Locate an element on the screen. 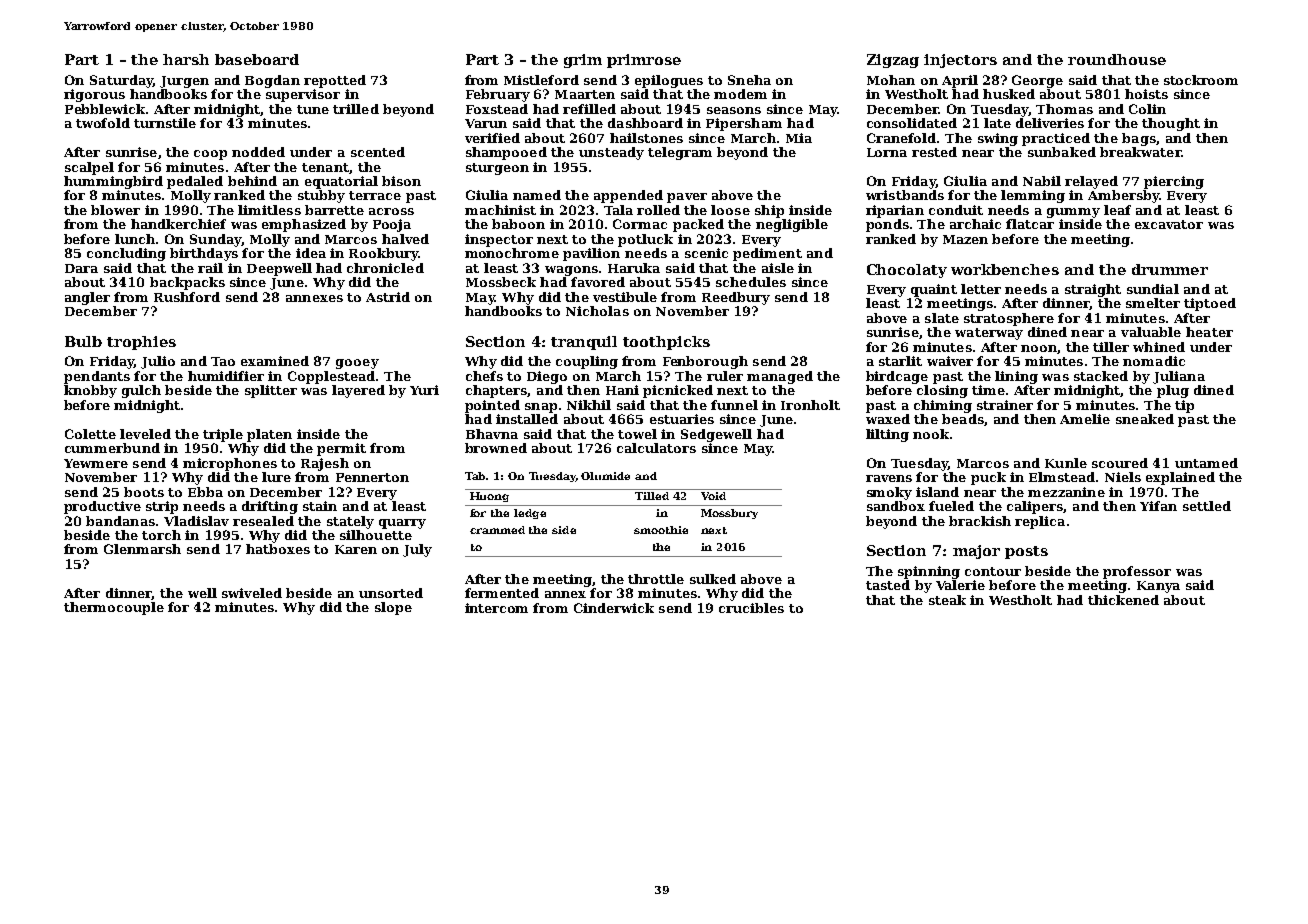  schedules is located at coordinates (751, 282).
